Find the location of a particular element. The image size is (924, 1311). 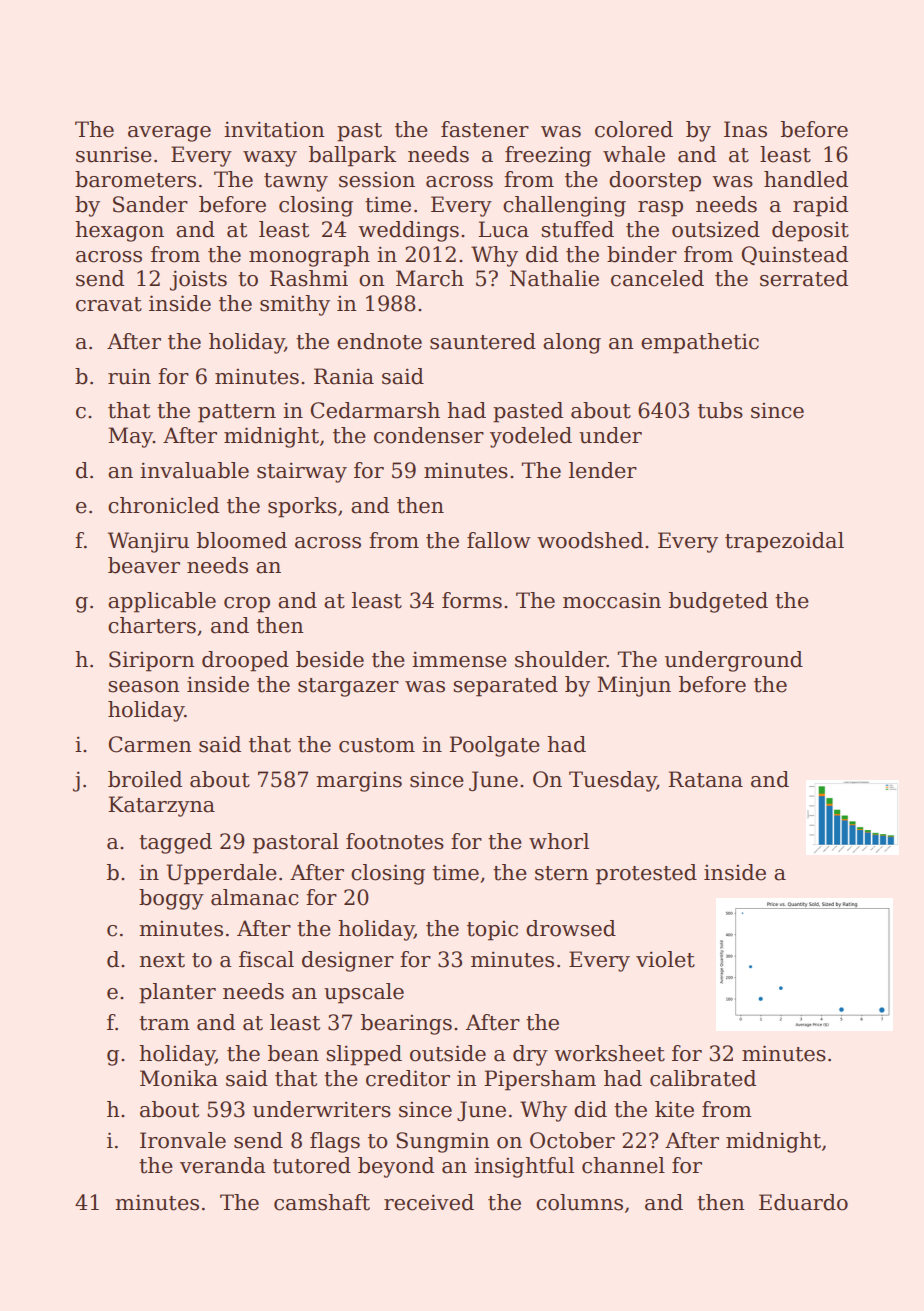

beaver is located at coordinates (144, 565).
